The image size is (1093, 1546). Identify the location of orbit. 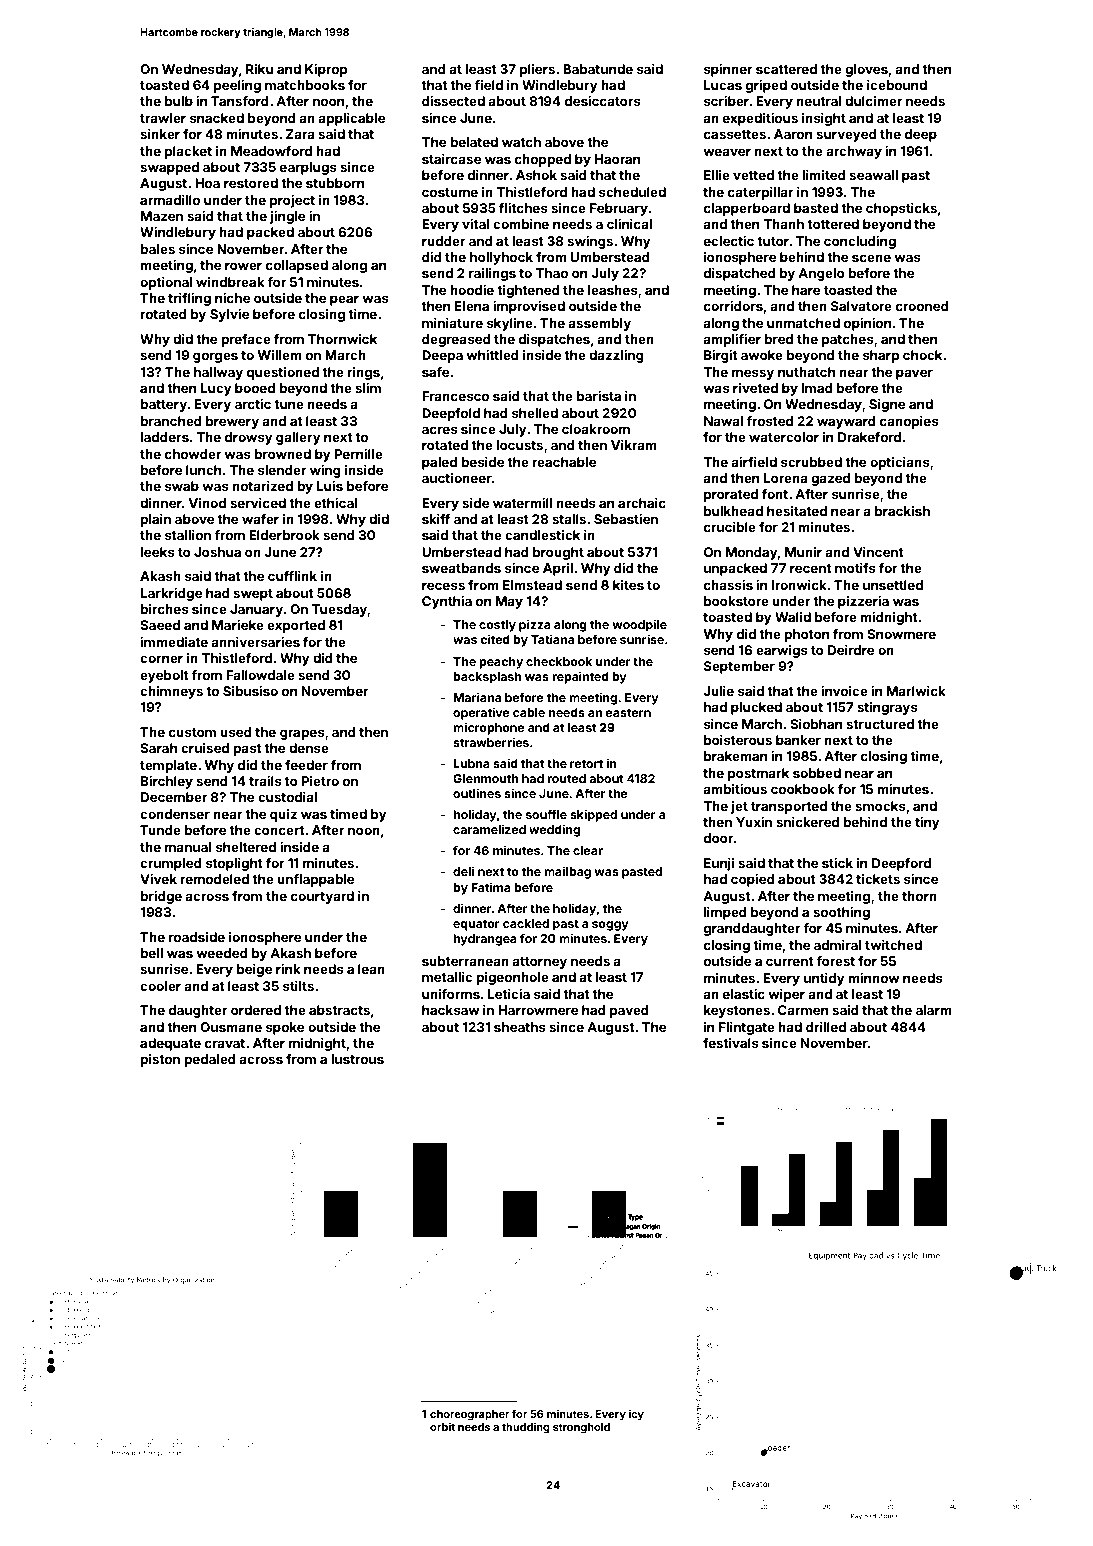
(442, 1426).
